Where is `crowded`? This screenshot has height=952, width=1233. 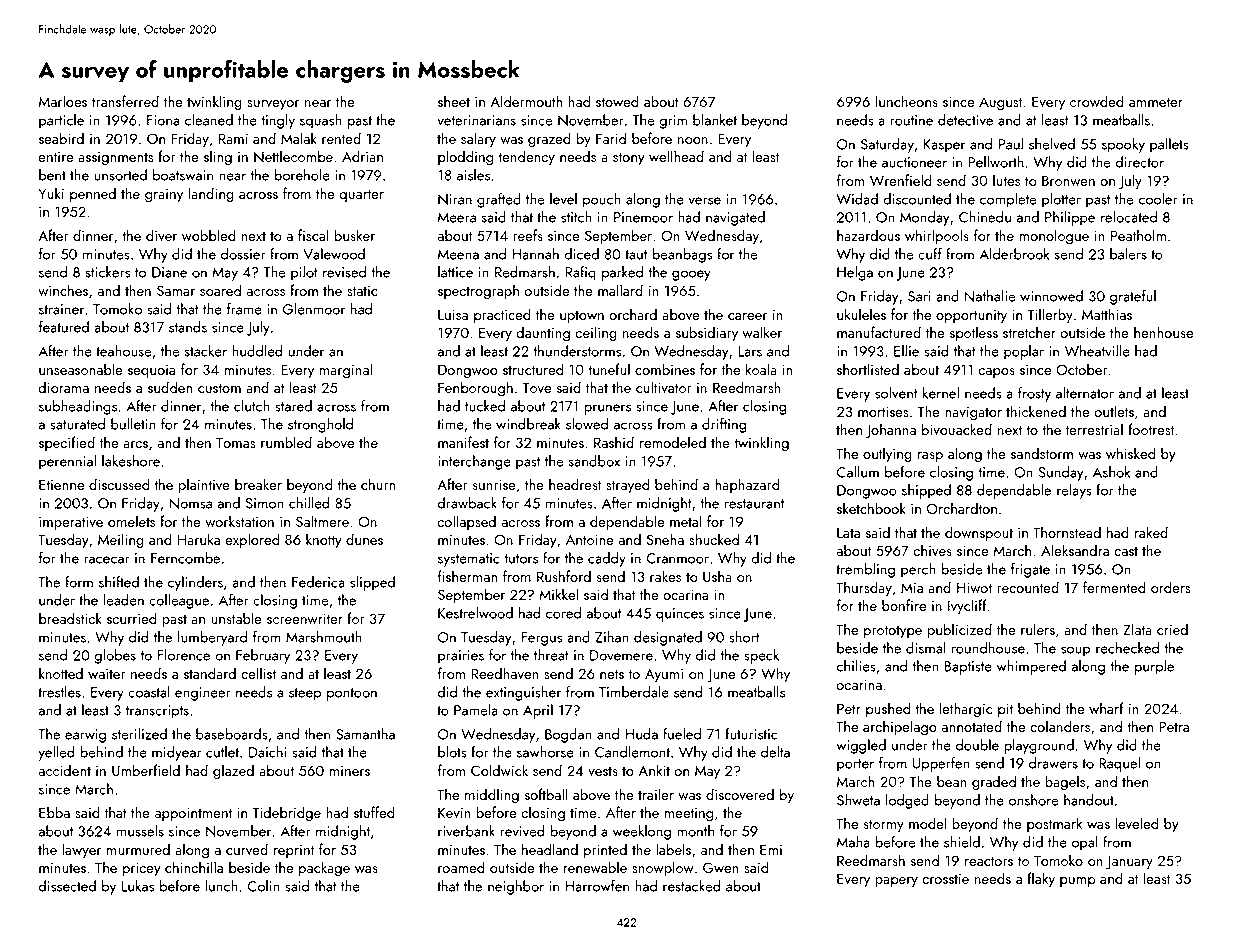 crowded is located at coordinates (1097, 101).
